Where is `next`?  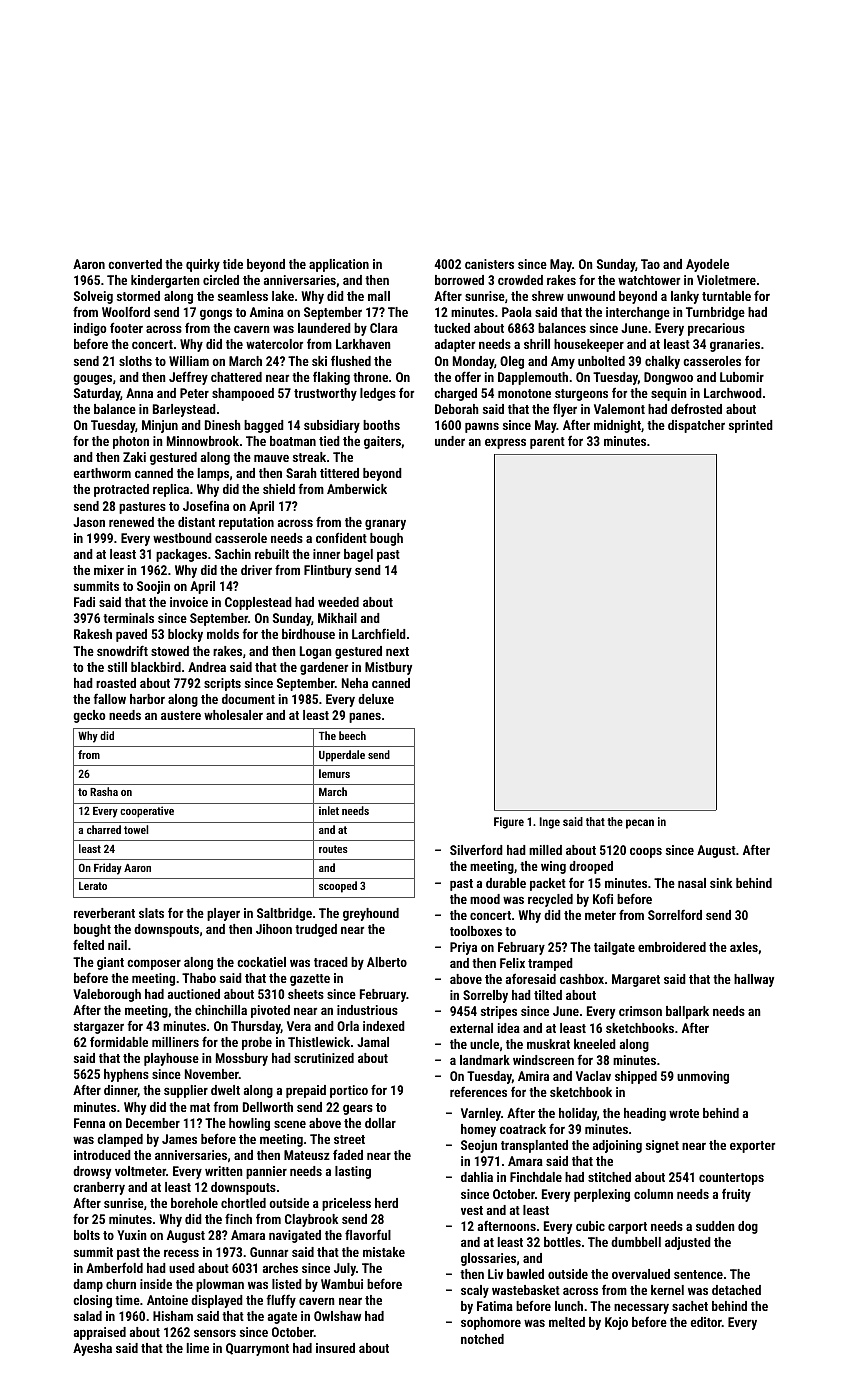
next is located at coordinates (397, 651).
